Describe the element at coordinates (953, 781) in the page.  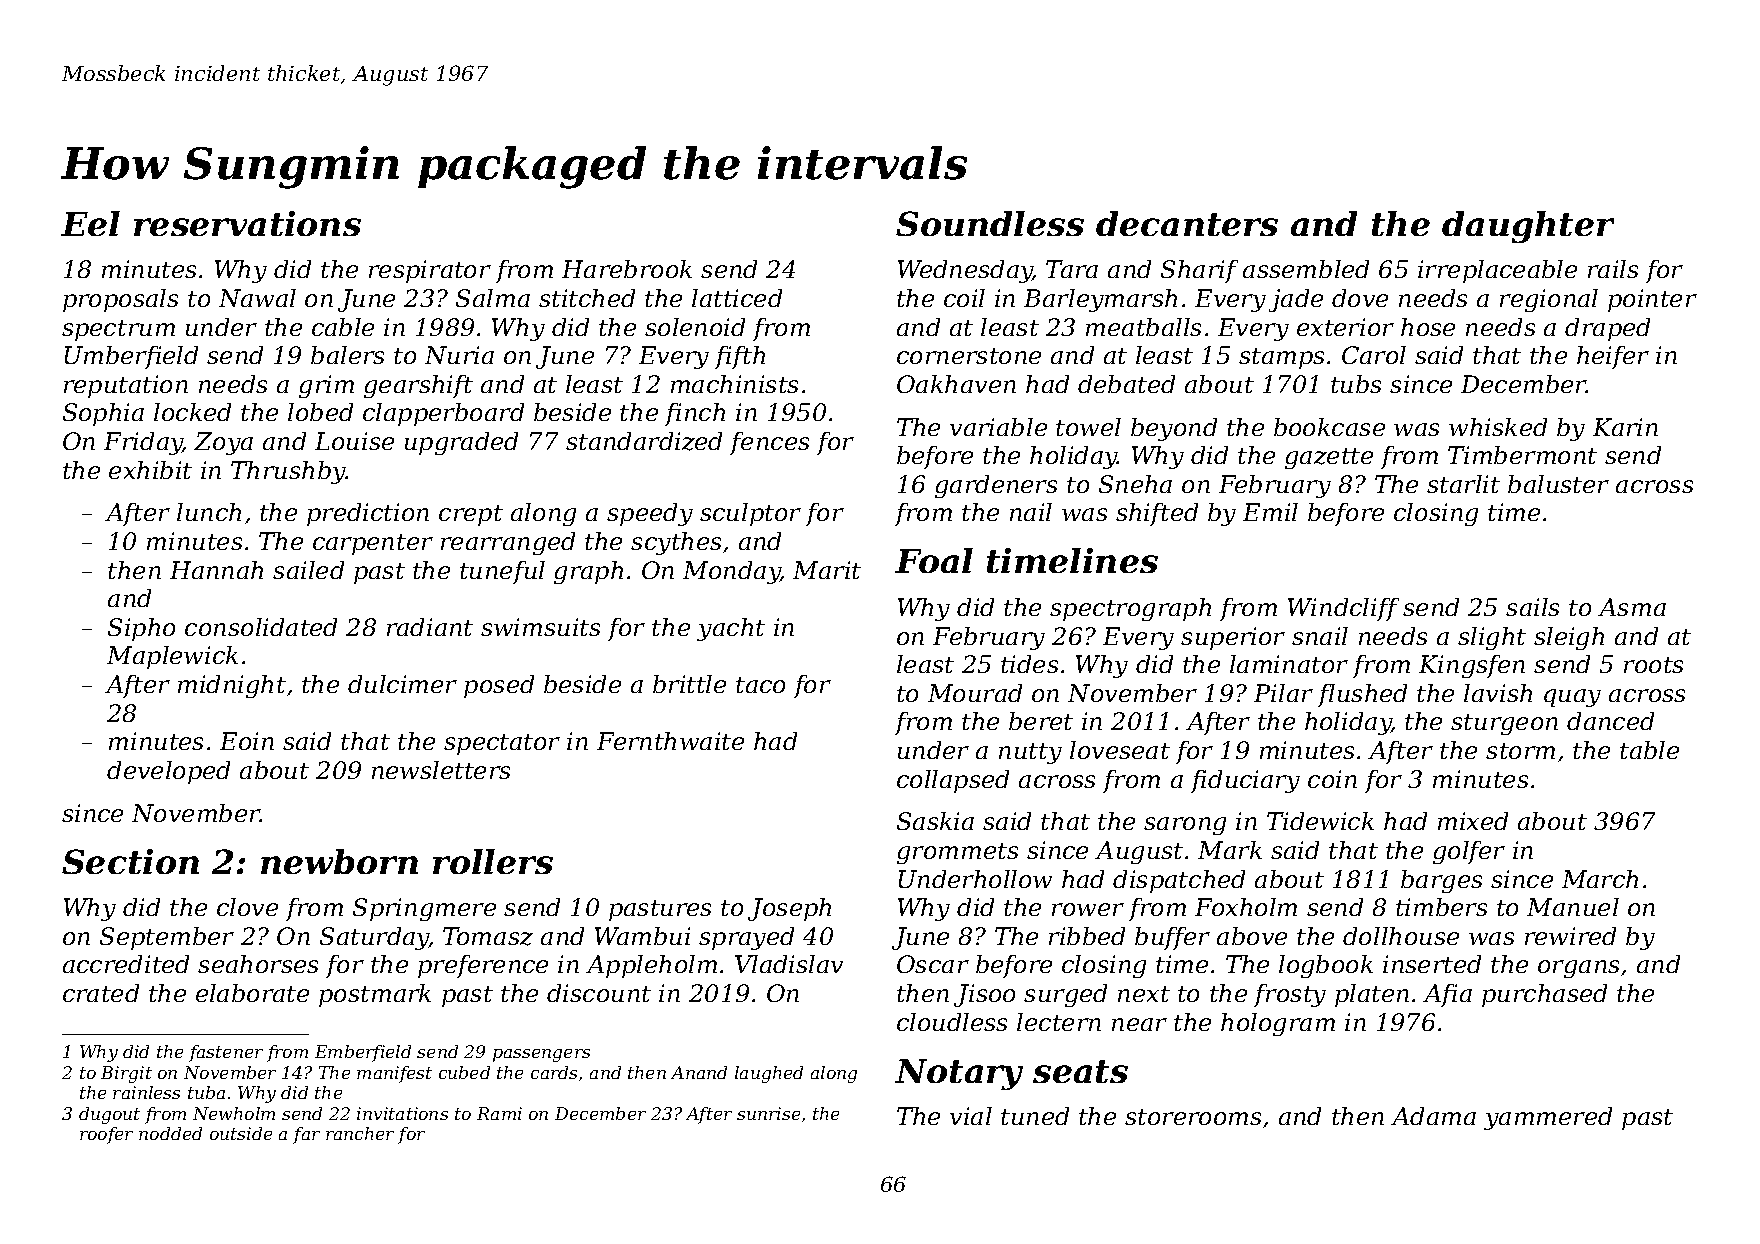
I see `collapsed` at that location.
